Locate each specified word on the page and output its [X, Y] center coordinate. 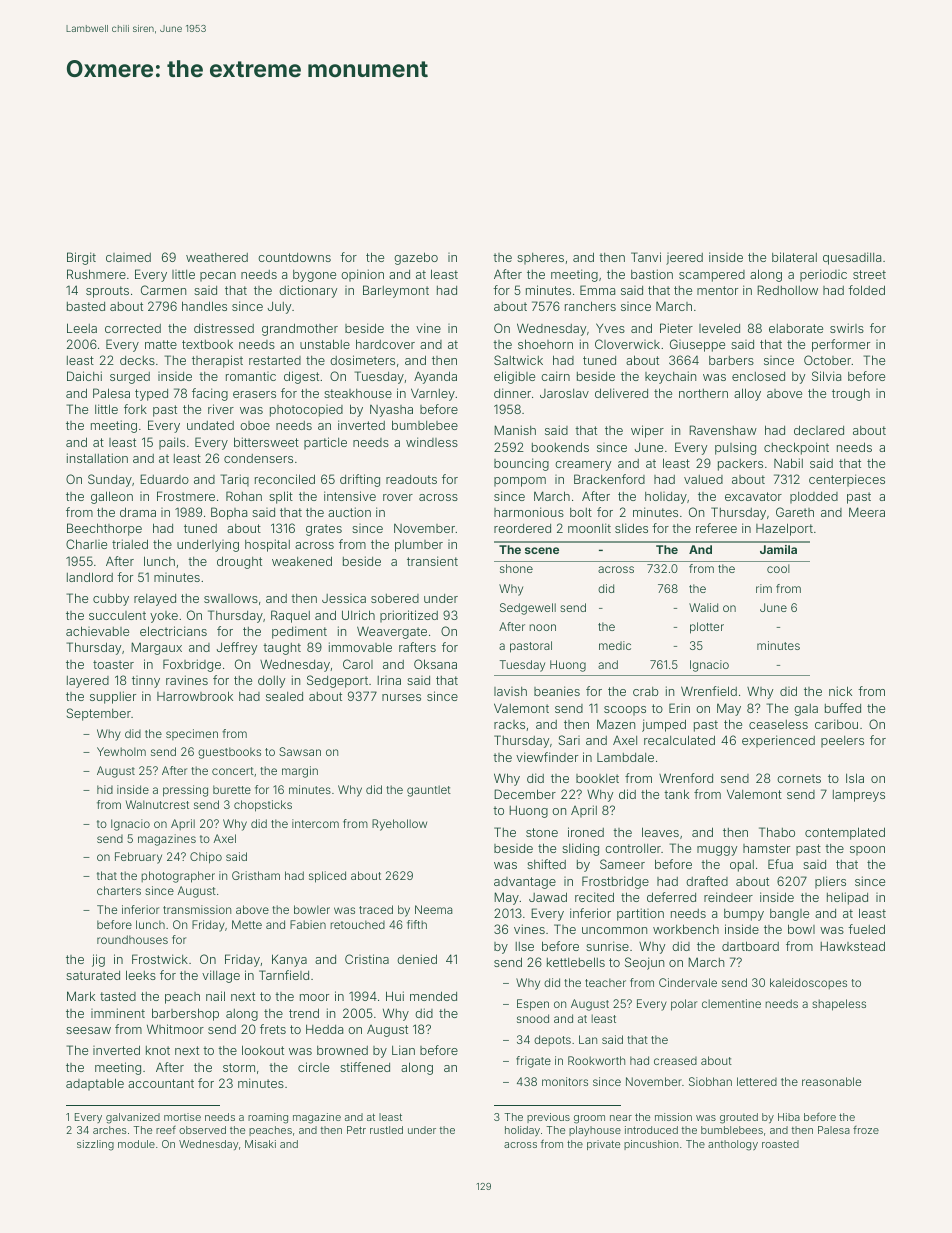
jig [98, 960]
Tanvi [646, 257]
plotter [707, 628]
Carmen [163, 290]
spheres [540, 259]
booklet [597, 778]
